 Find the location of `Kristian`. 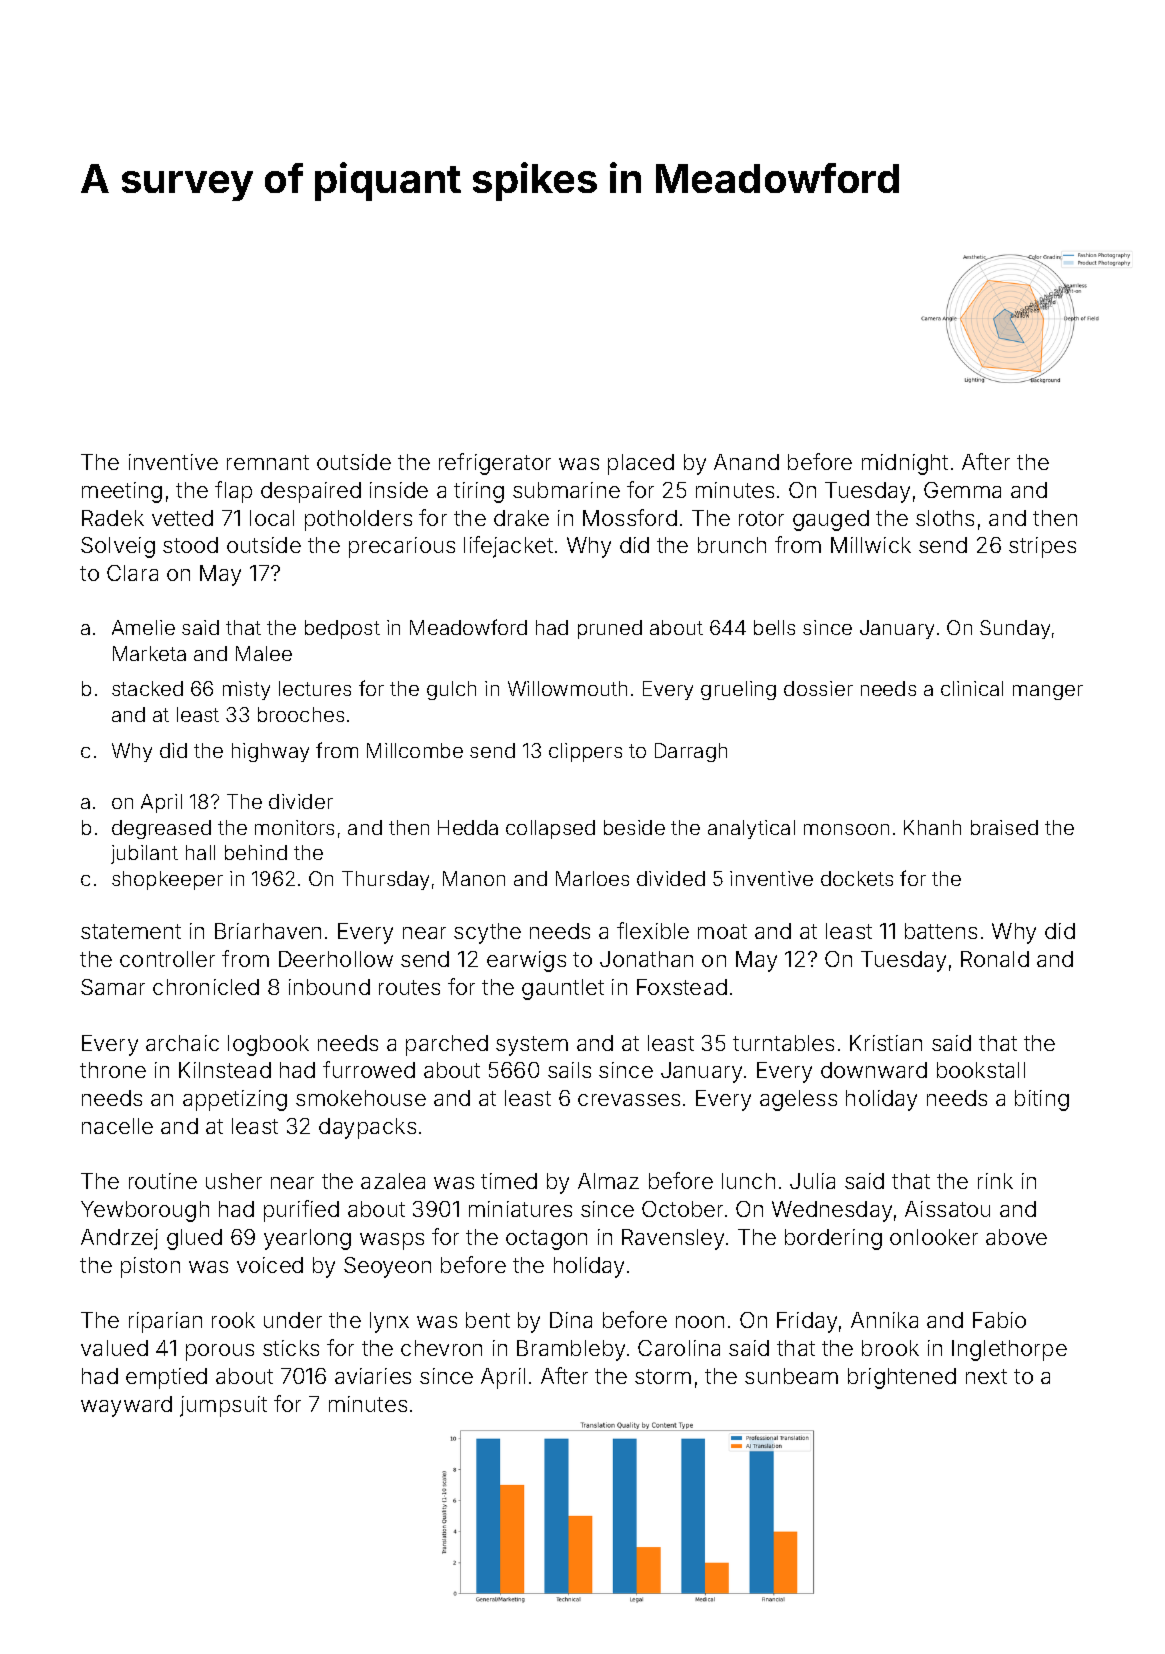

Kristian is located at coordinates (886, 1043).
